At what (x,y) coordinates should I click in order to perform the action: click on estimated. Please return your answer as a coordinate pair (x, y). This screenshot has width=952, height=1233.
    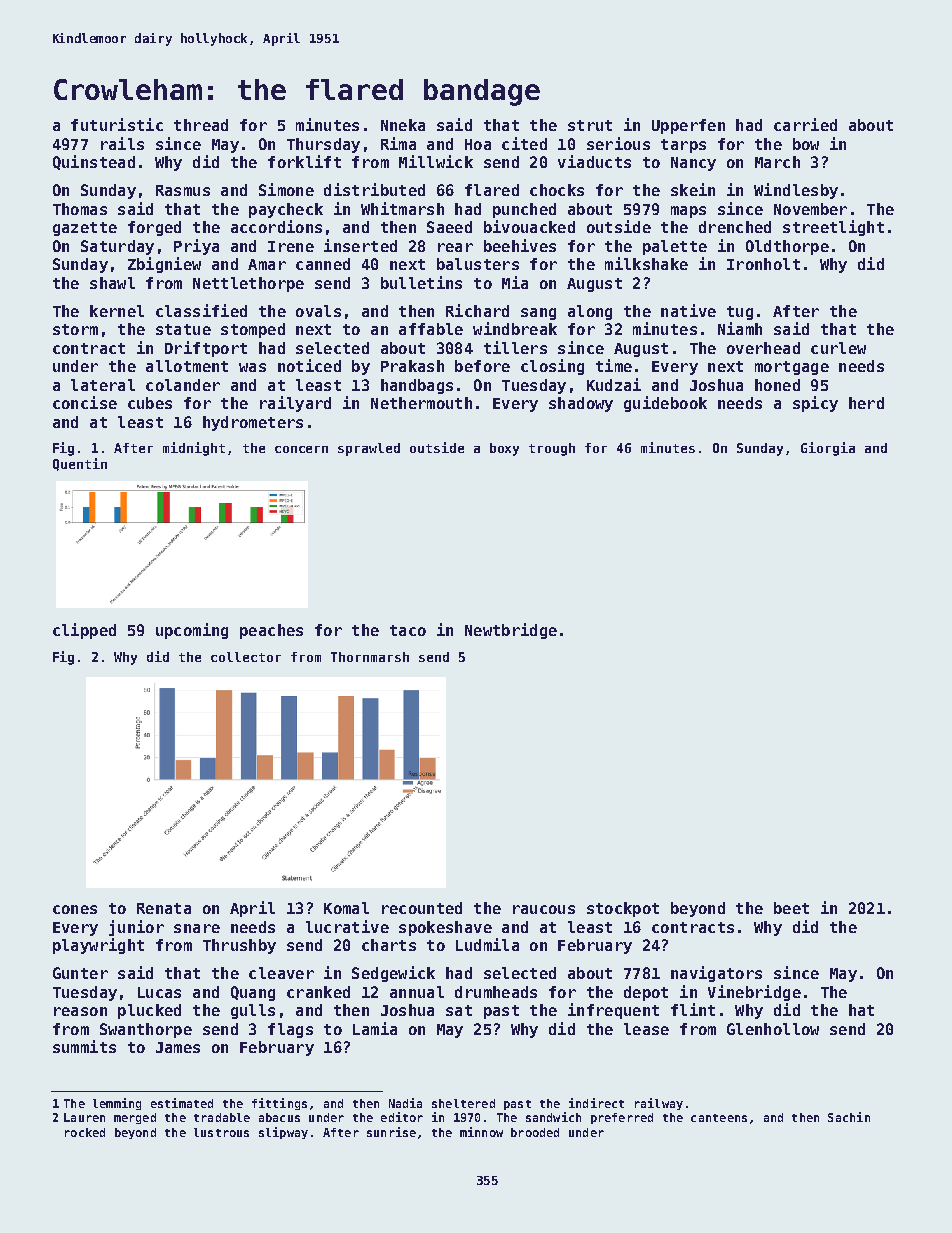
    Looking at the image, I should click on (182, 1103).
